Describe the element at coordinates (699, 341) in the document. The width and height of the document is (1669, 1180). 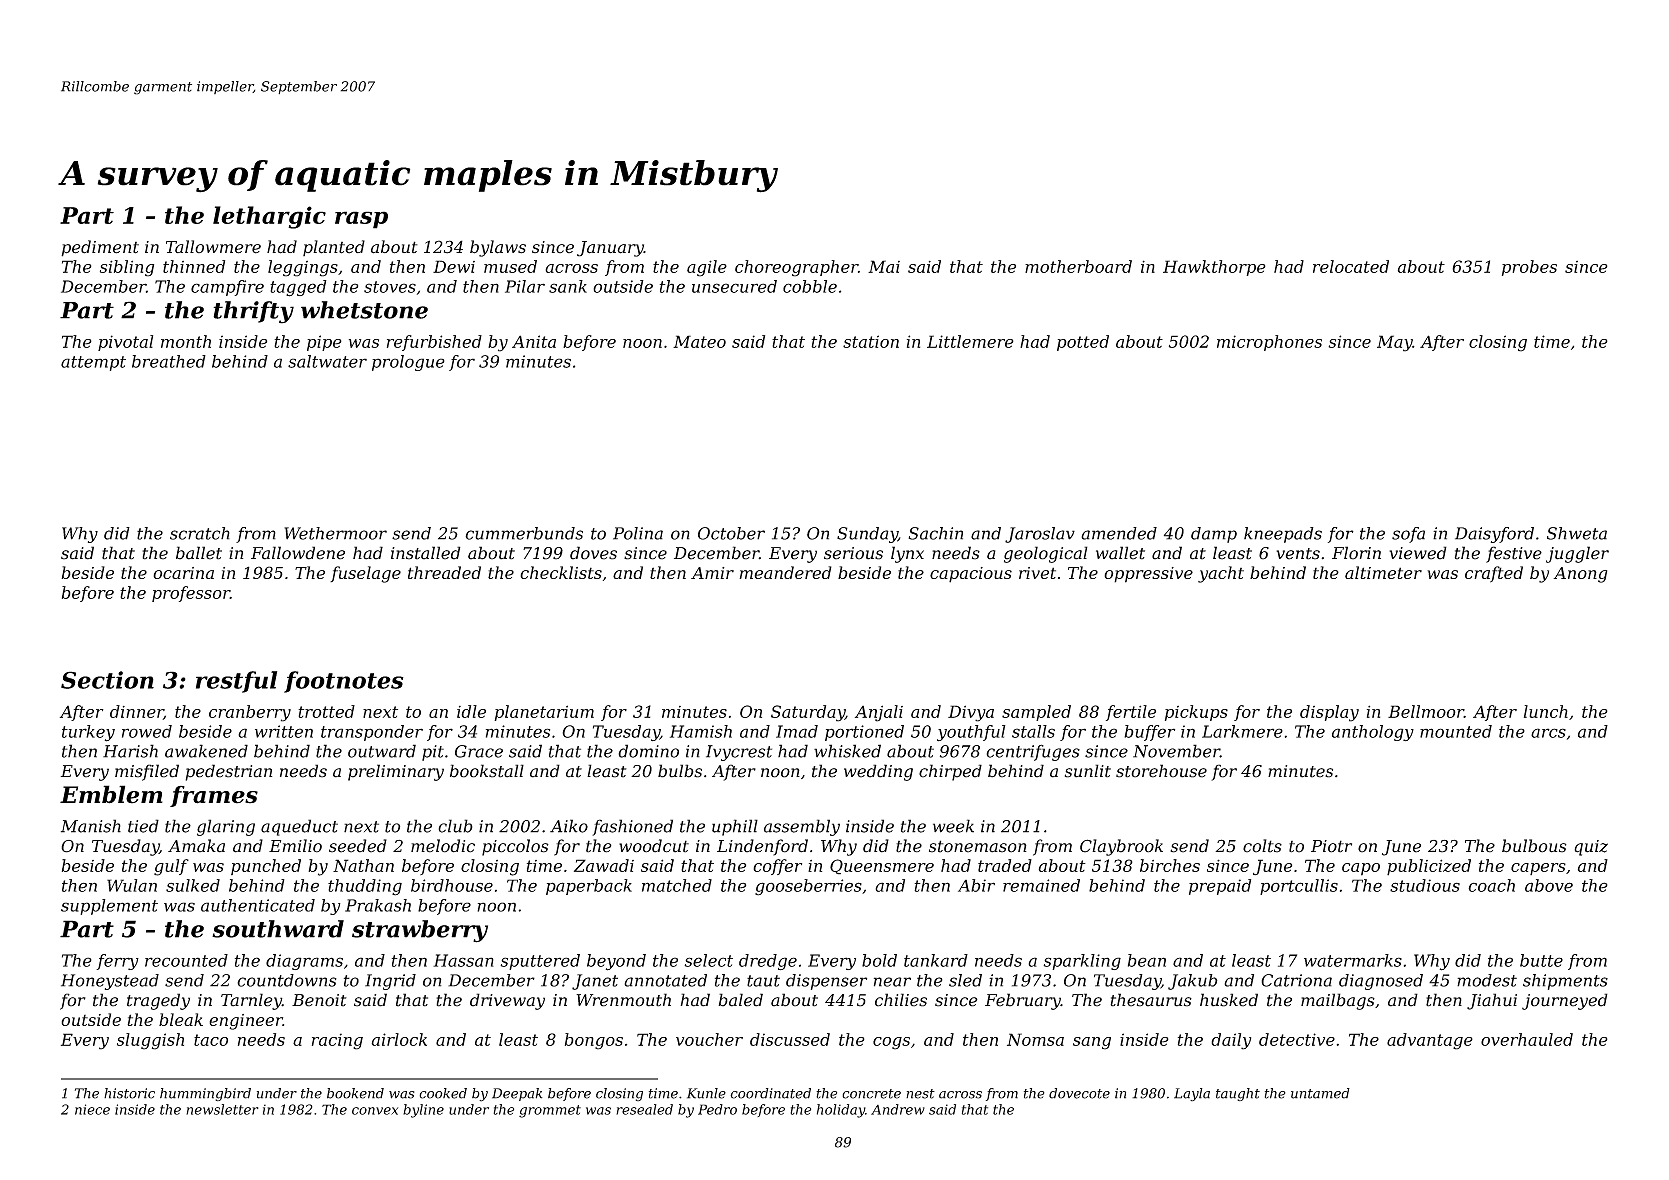
I see `Mateo` at that location.
